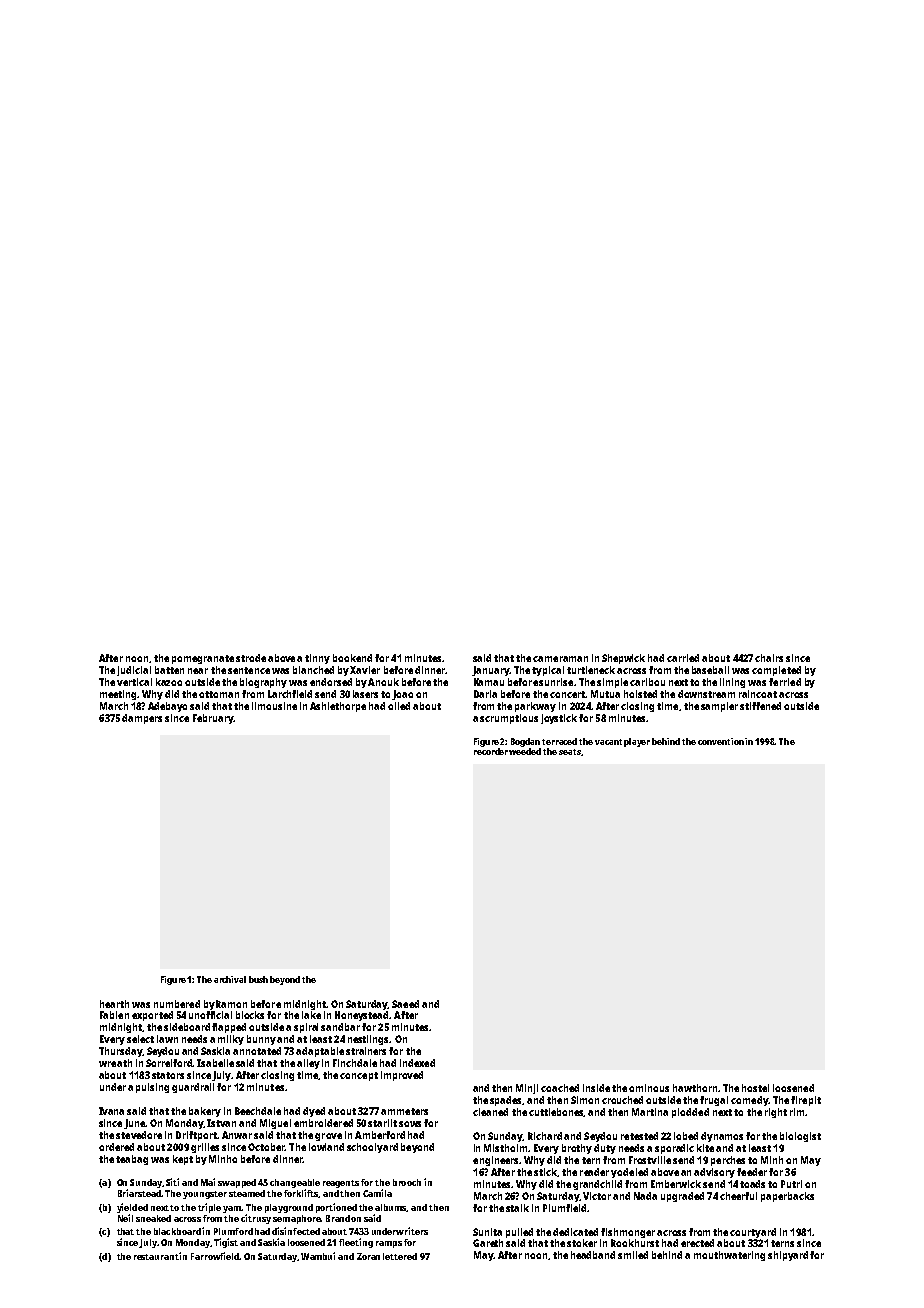  What do you see at coordinates (215, 1256) in the screenshot?
I see `Farrowfield` at bounding box center [215, 1256].
